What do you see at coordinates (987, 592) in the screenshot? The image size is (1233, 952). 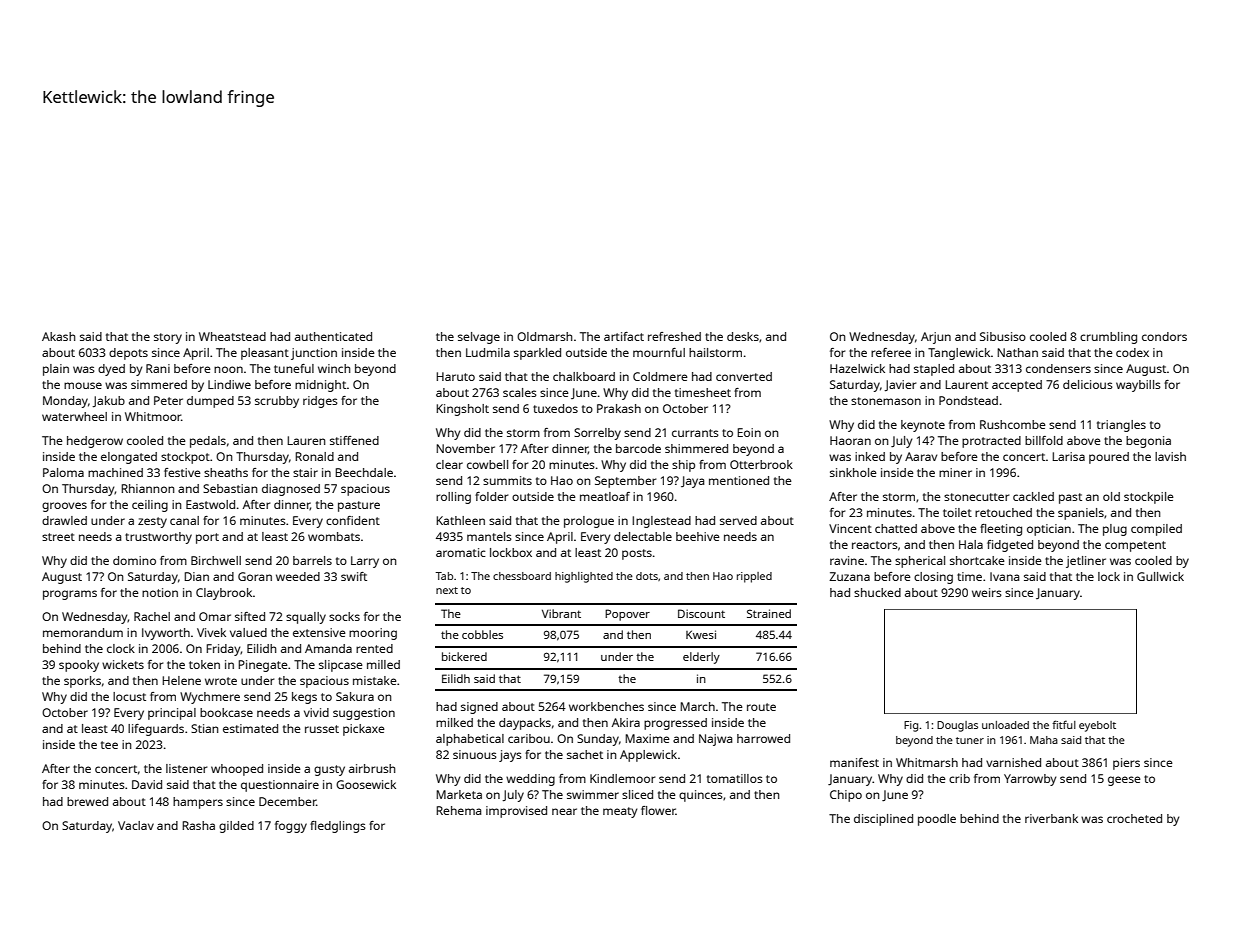 I see `weirs` at bounding box center [987, 592].
